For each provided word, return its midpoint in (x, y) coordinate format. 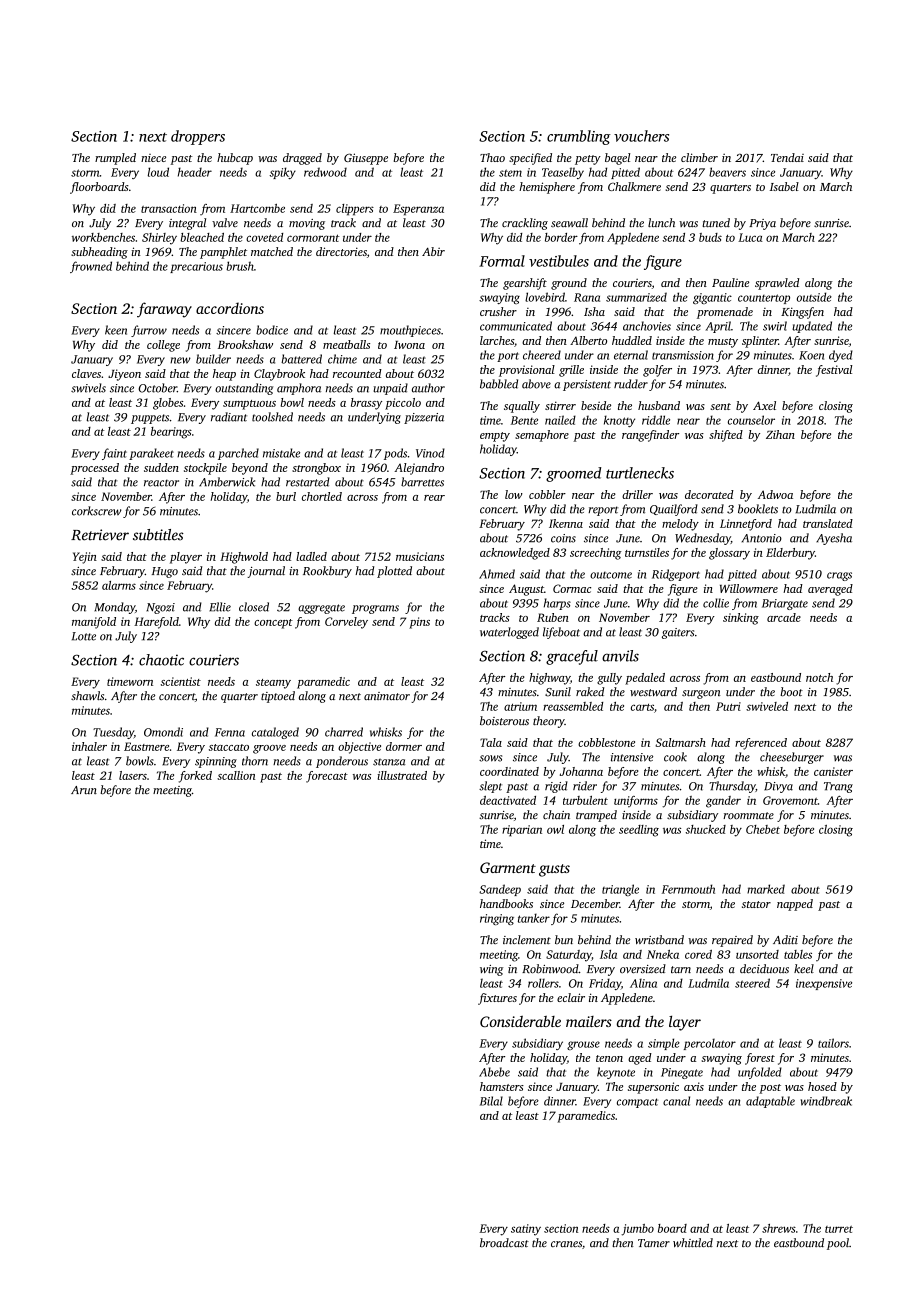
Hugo (165, 572)
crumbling (579, 137)
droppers (198, 137)
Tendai (787, 157)
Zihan (780, 434)
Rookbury (327, 572)
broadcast (504, 1243)
